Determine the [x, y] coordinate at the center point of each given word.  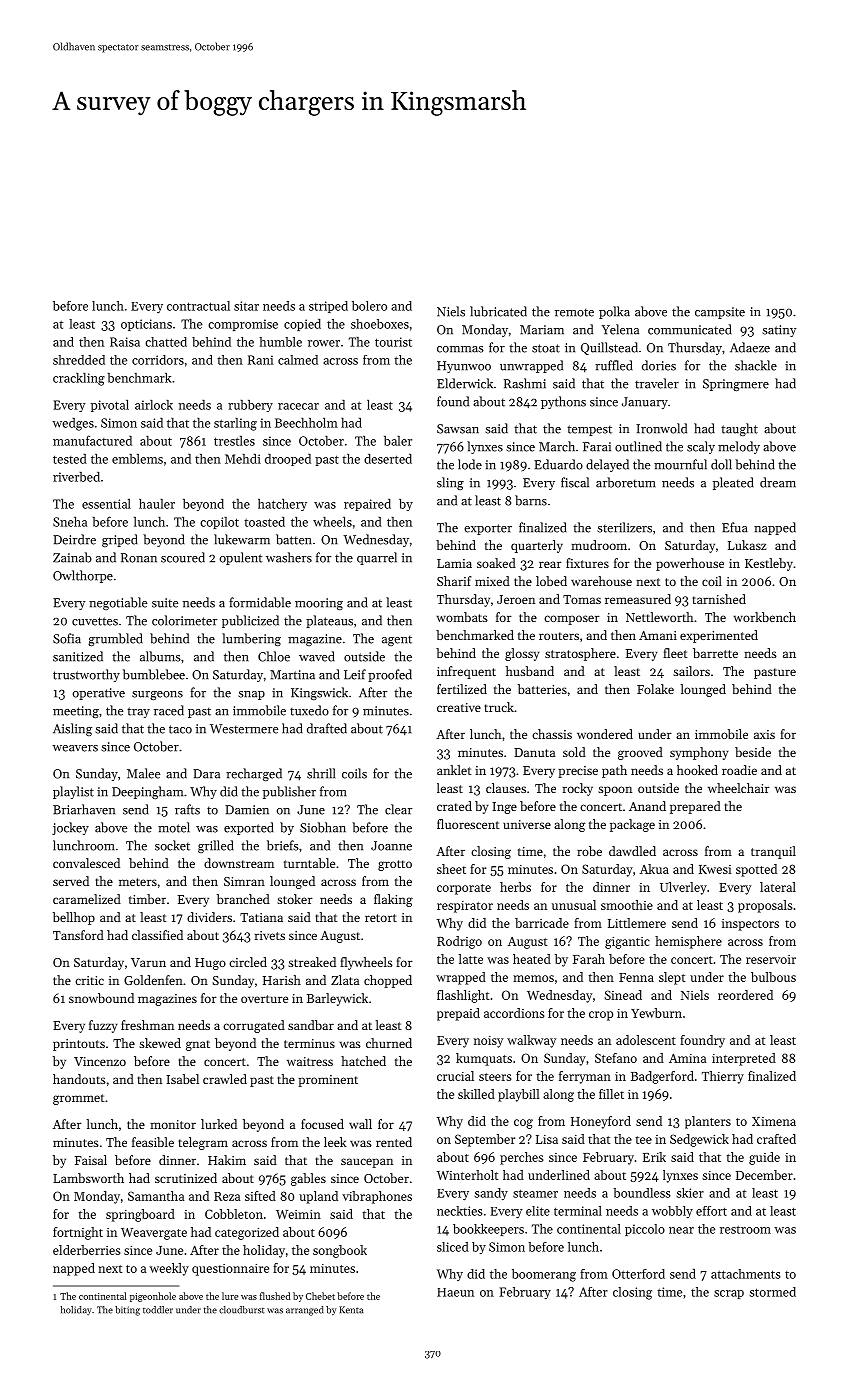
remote [574, 312]
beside [753, 752]
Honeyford [601, 1122]
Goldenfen [153, 980]
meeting [76, 712]
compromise [243, 325]
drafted [327, 728]
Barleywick [337, 999]
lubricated [498, 311]
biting [127, 1311]
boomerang [544, 1275]
